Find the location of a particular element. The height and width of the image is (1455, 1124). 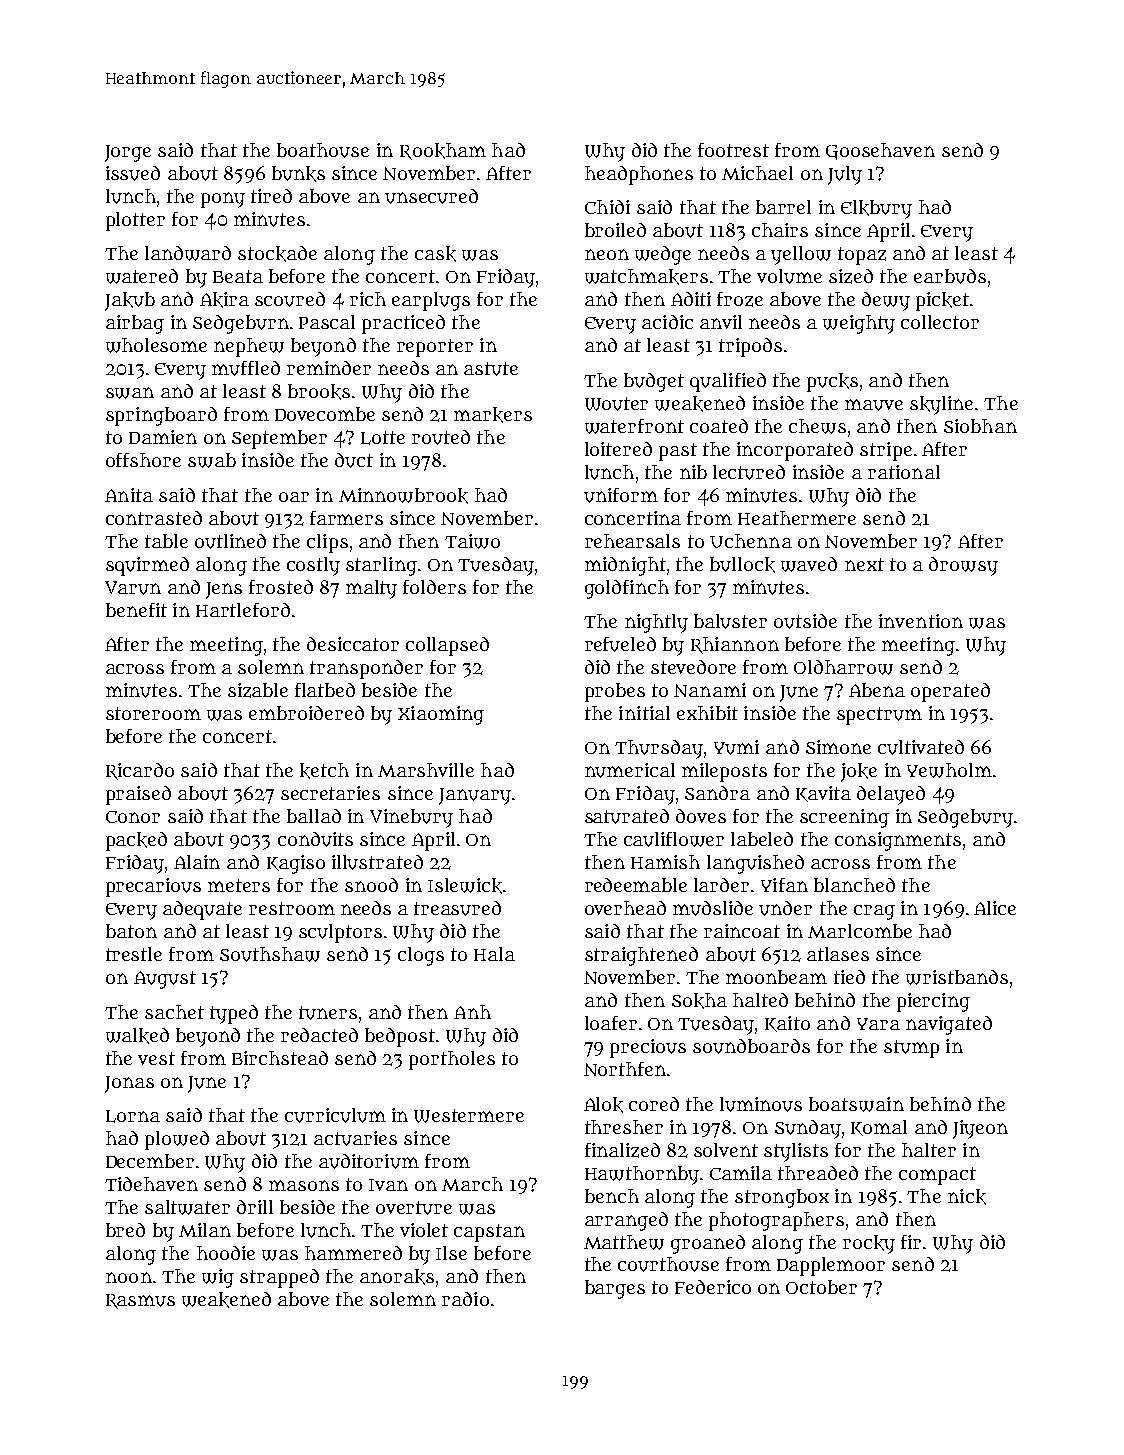

August is located at coordinates (165, 980).
